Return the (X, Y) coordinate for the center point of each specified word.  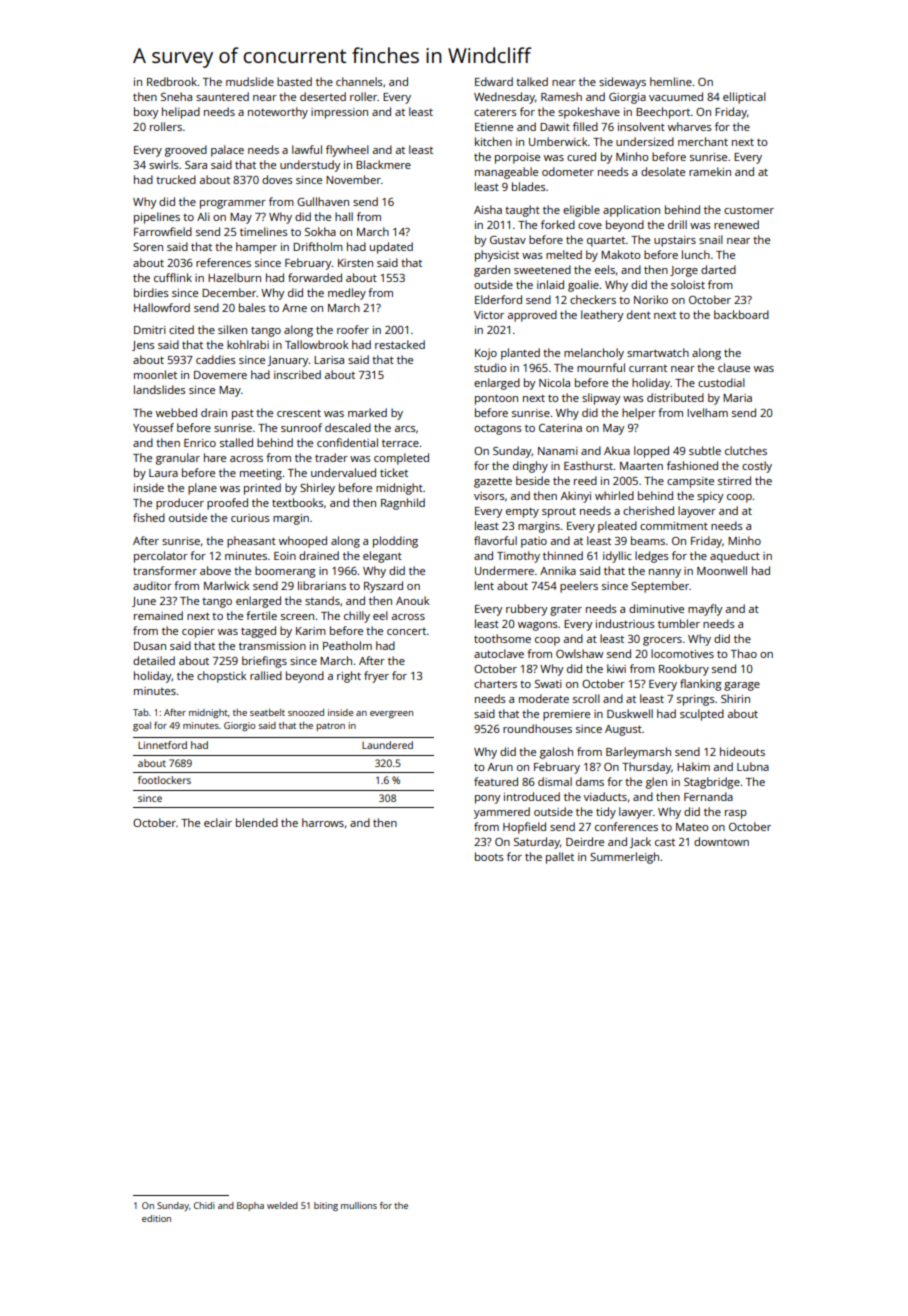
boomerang (285, 572)
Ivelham (707, 412)
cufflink (173, 277)
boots (489, 856)
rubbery (526, 610)
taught (522, 211)
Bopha (250, 1206)
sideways (622, 83)
